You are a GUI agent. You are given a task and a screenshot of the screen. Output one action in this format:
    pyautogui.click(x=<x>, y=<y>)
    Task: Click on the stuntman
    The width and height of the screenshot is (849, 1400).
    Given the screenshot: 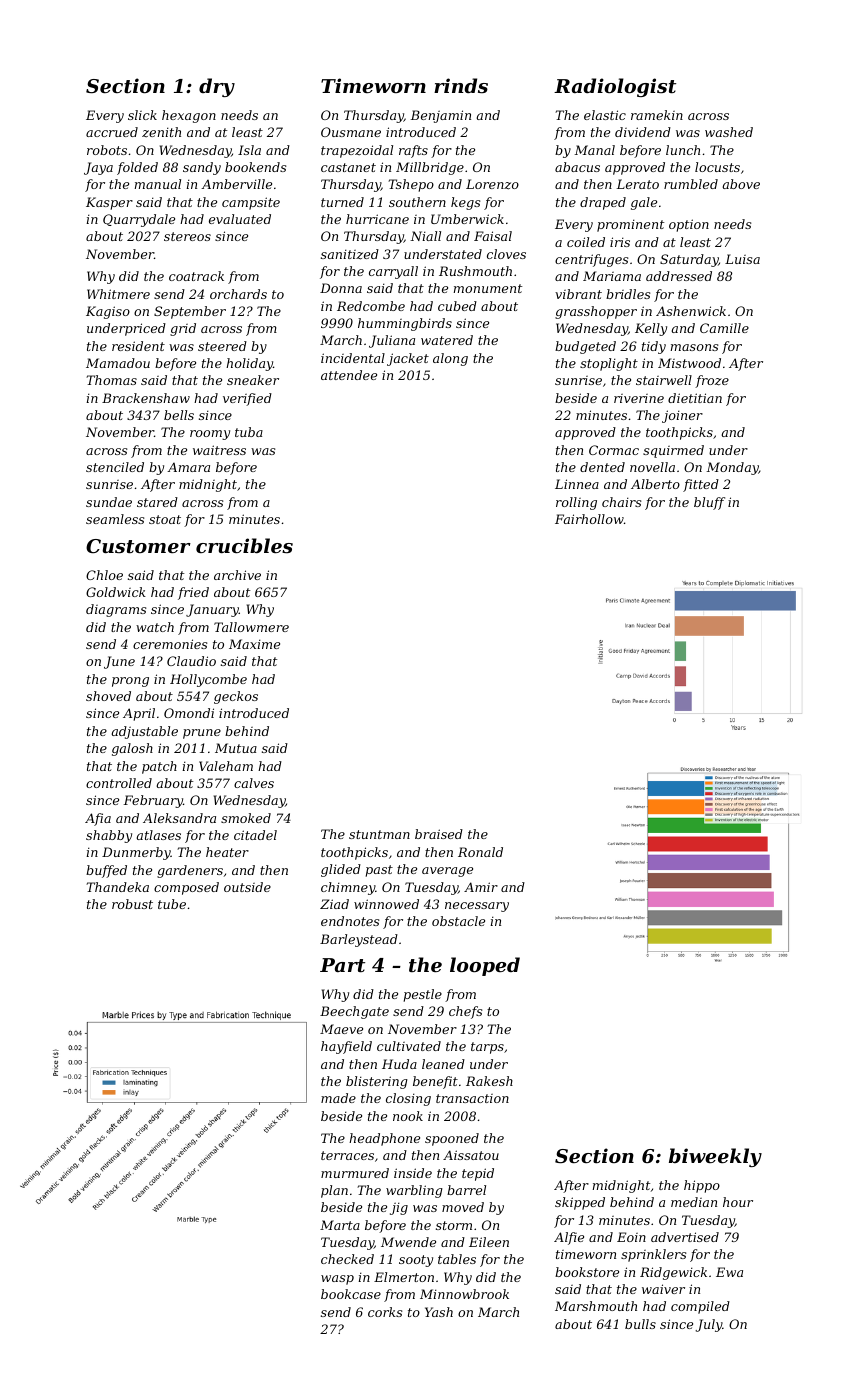 What is the action you would take?
    pyautogui.click(x=379, y=834)
